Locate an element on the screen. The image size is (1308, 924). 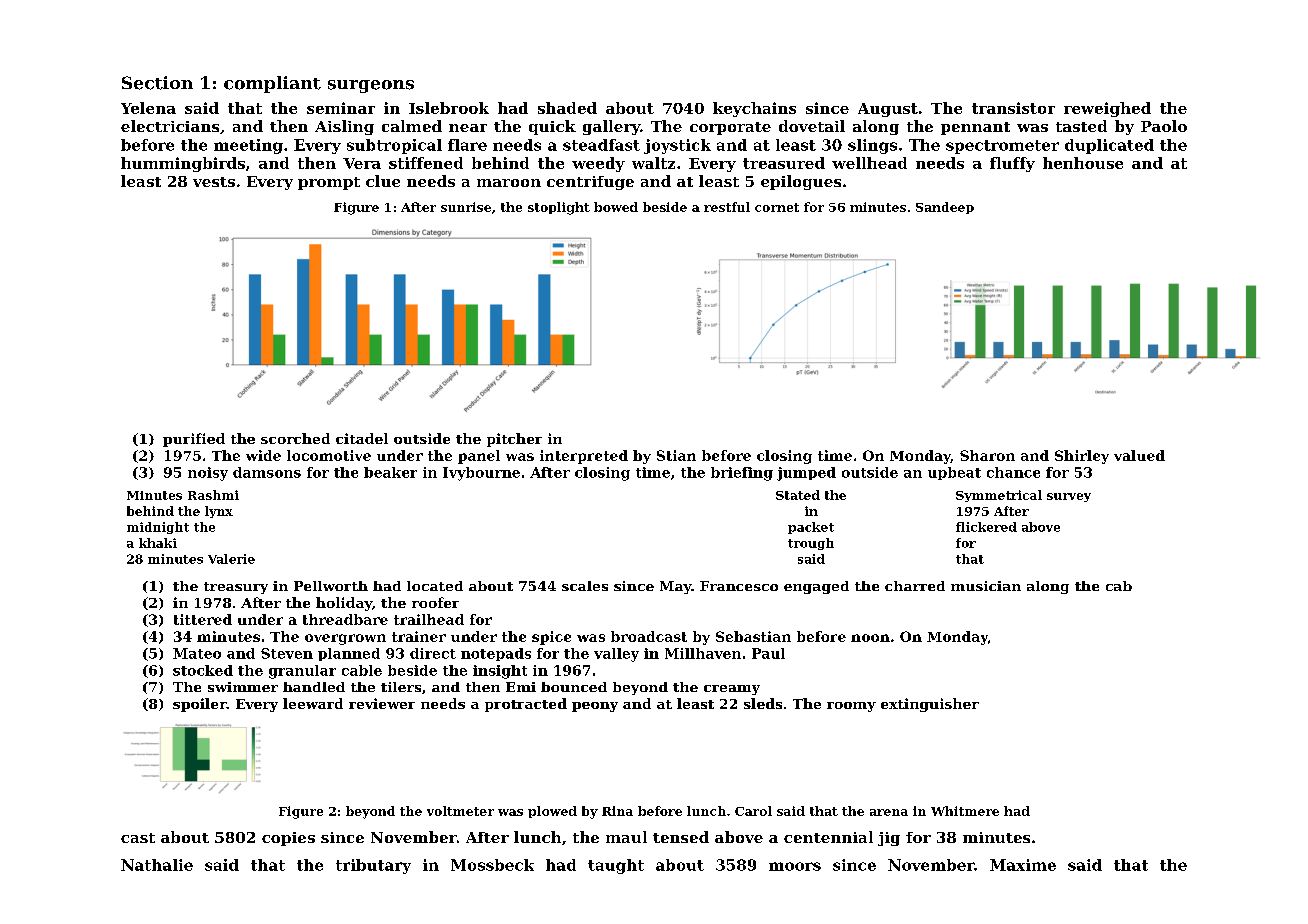
Stated is located at coordinates (798, 495).
